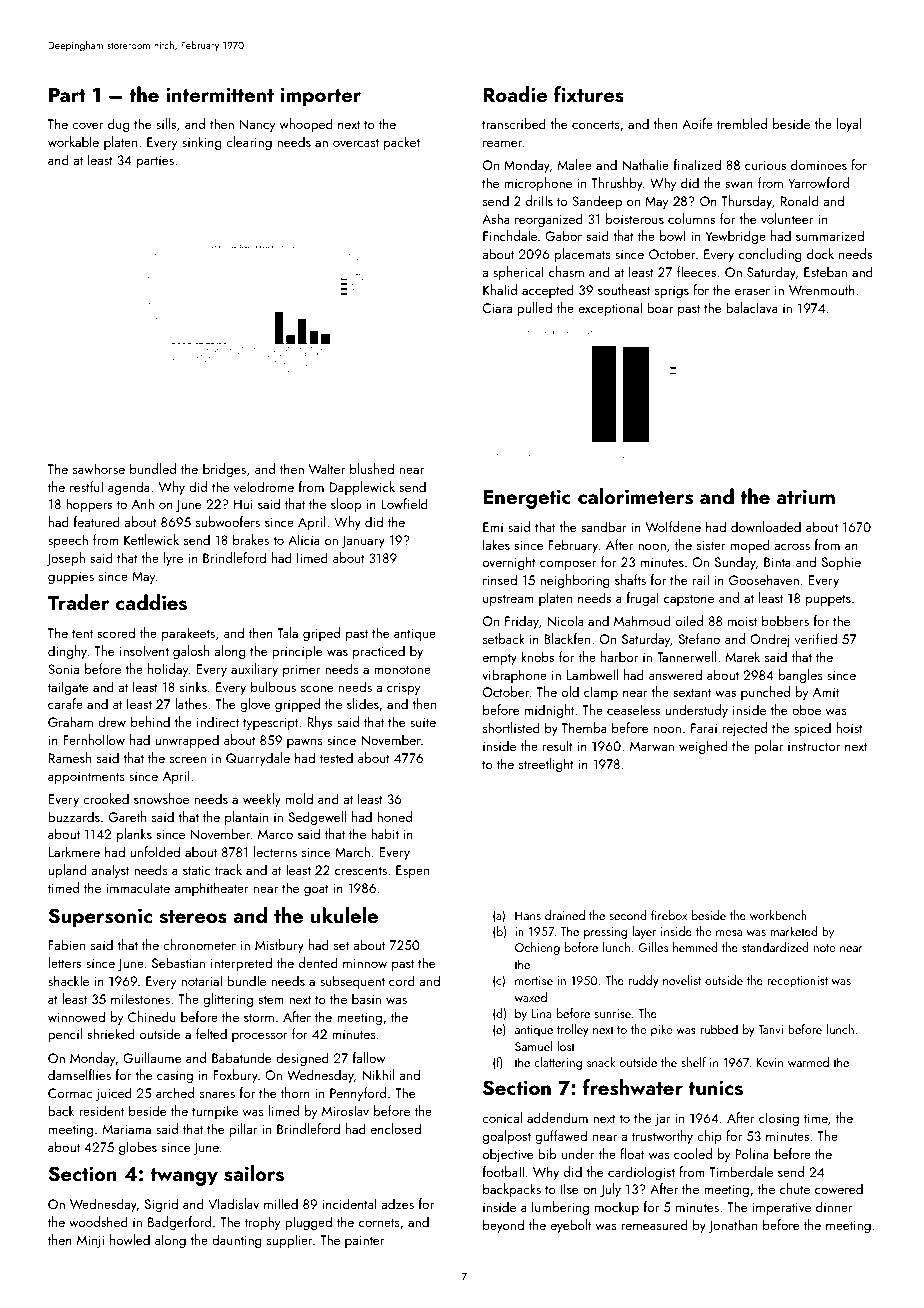  Describe the element at coordinates (528, 915) in the document. I see `Hans` at that location.
